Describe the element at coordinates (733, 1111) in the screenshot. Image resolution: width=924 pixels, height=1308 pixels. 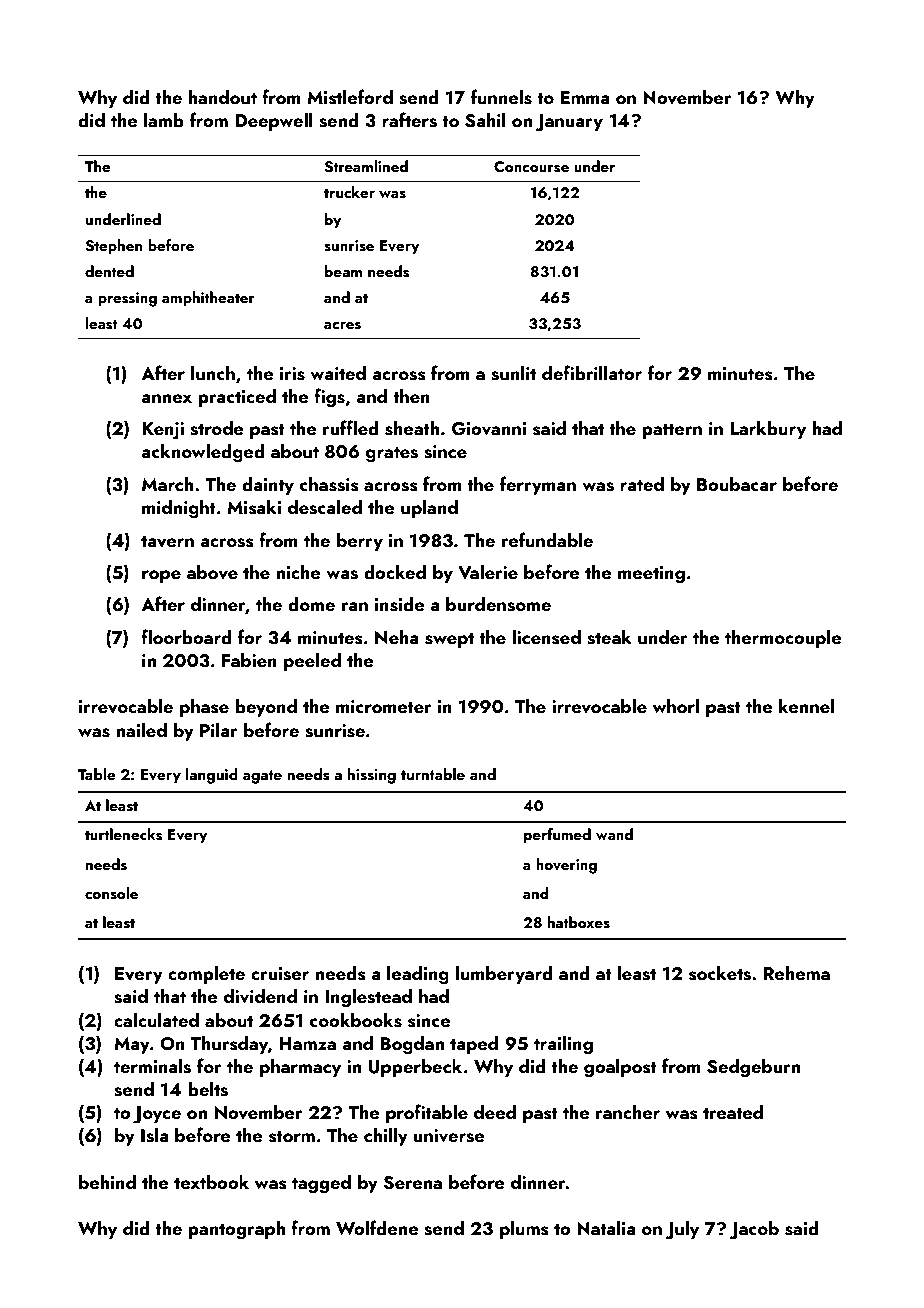
I see `treated` at that location.
